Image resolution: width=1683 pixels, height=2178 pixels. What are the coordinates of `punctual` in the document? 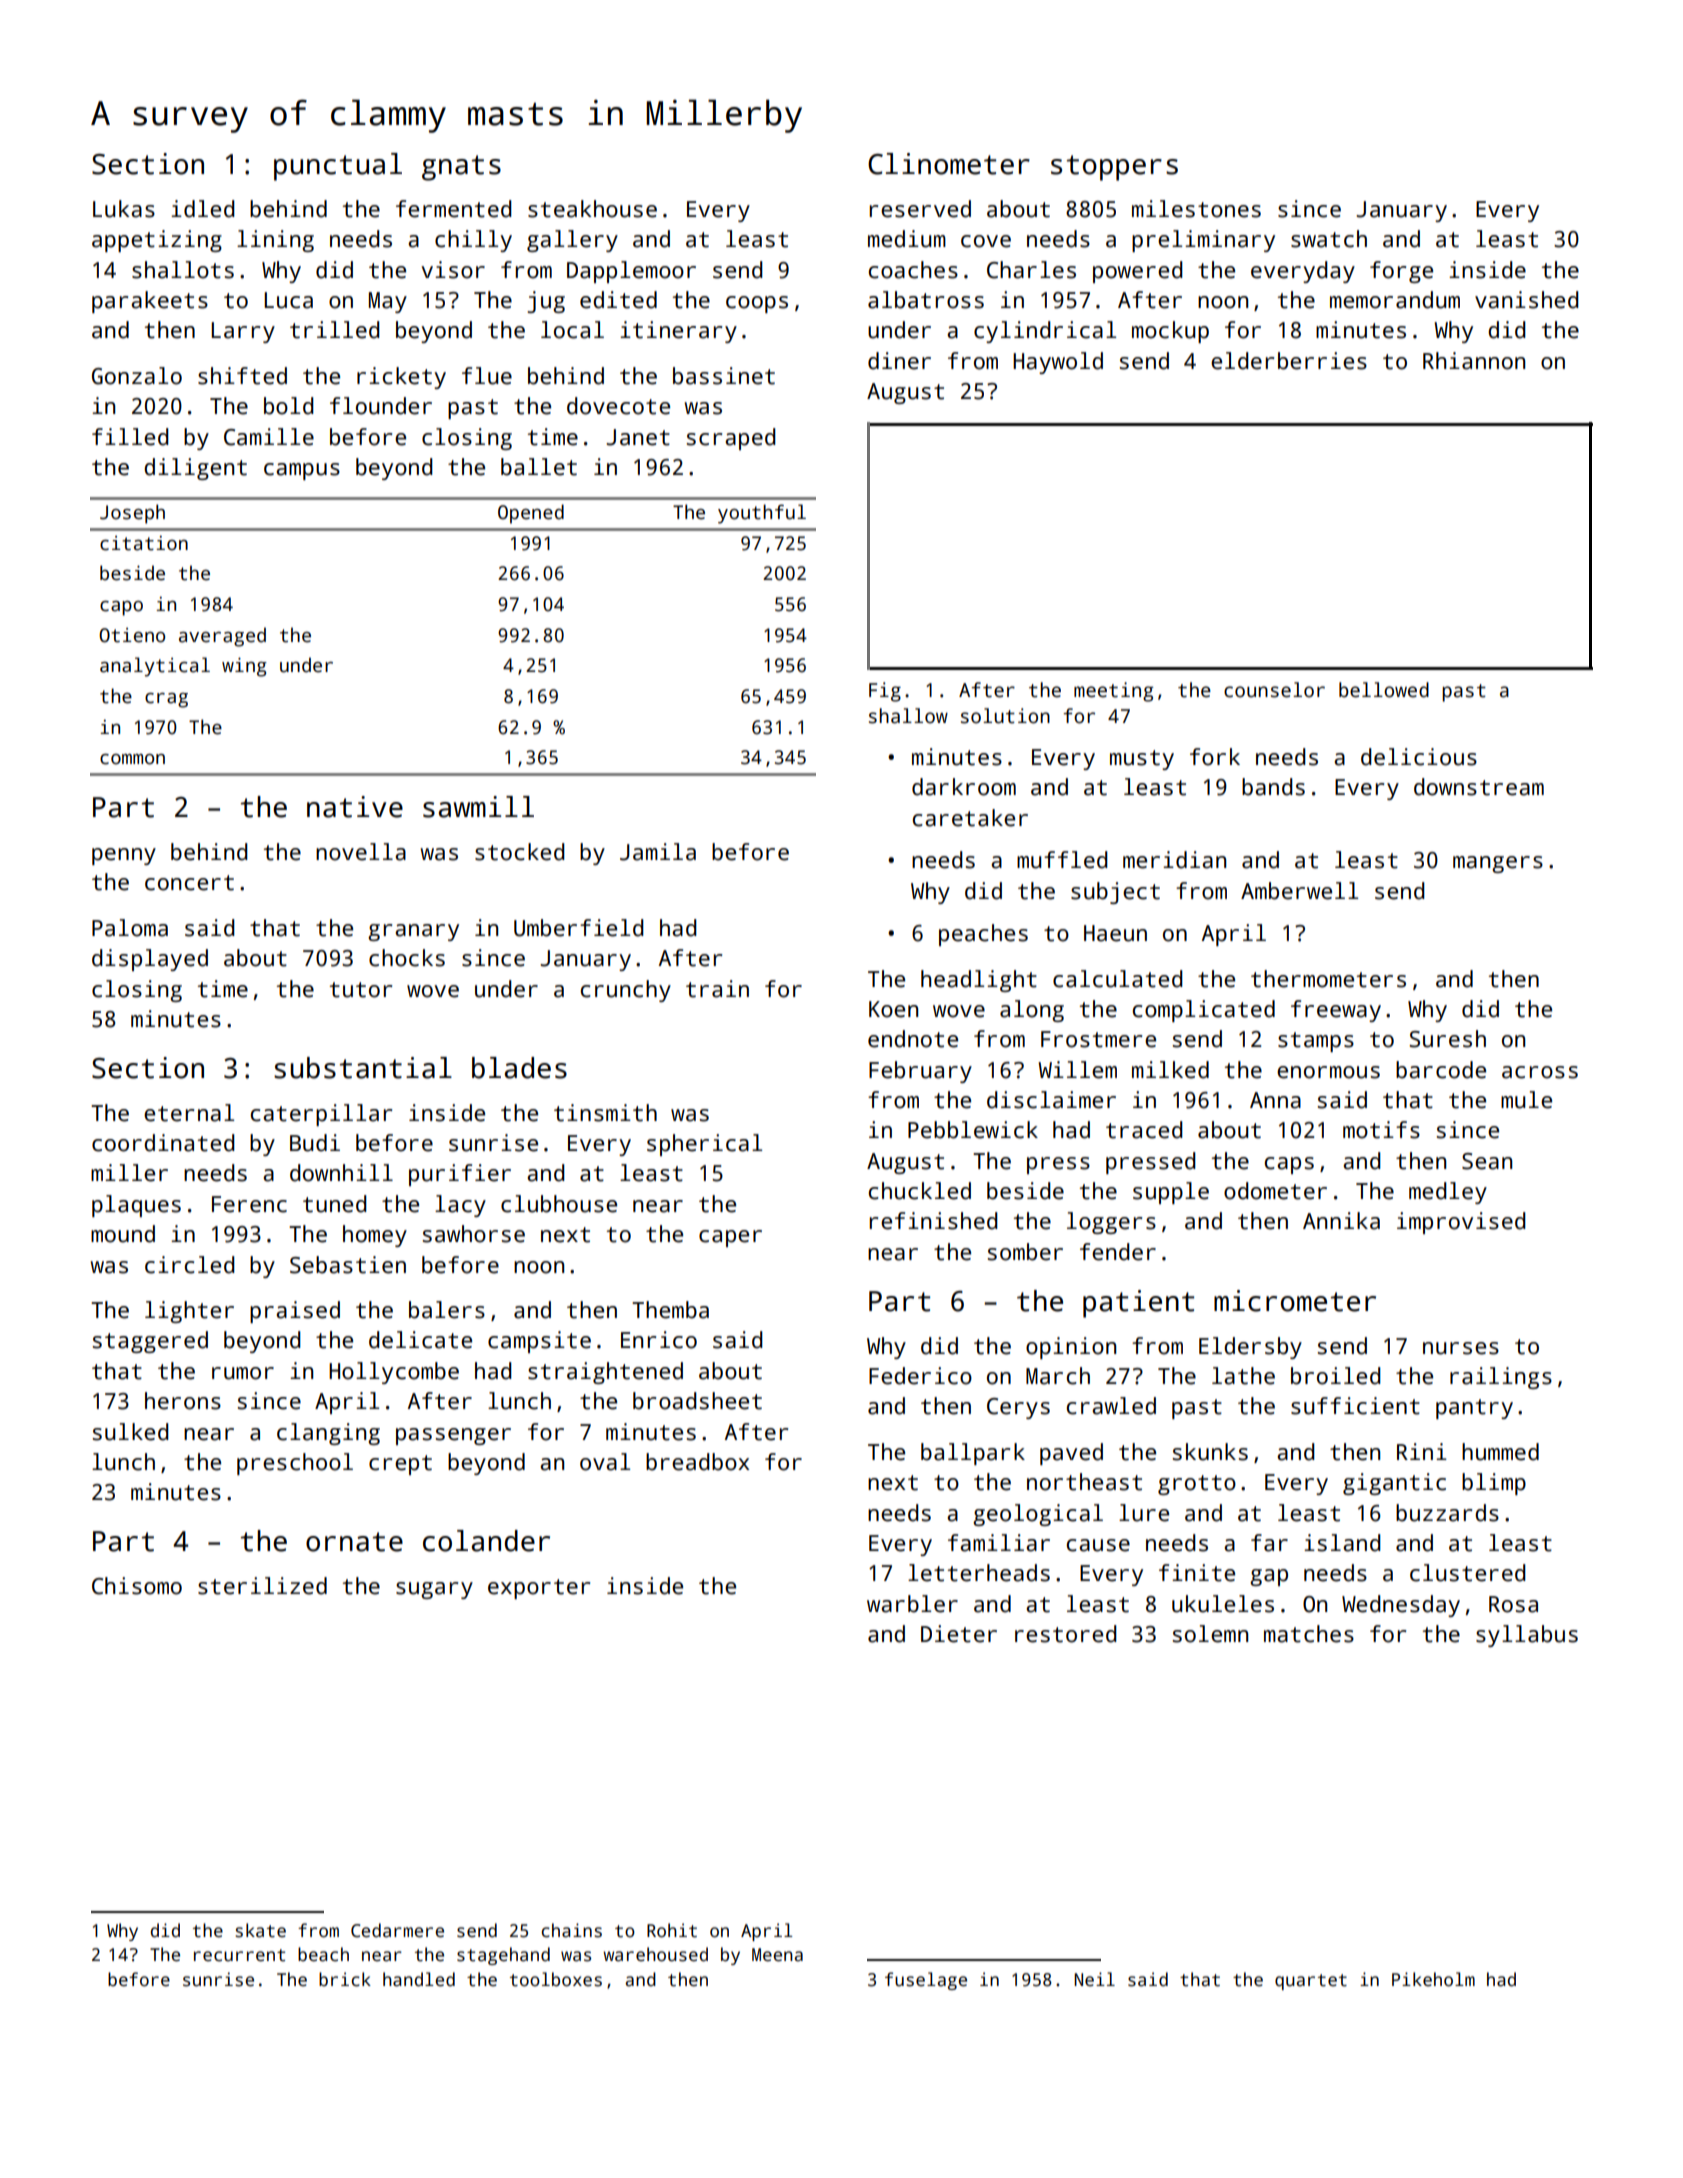 It's located at (338, 167).
